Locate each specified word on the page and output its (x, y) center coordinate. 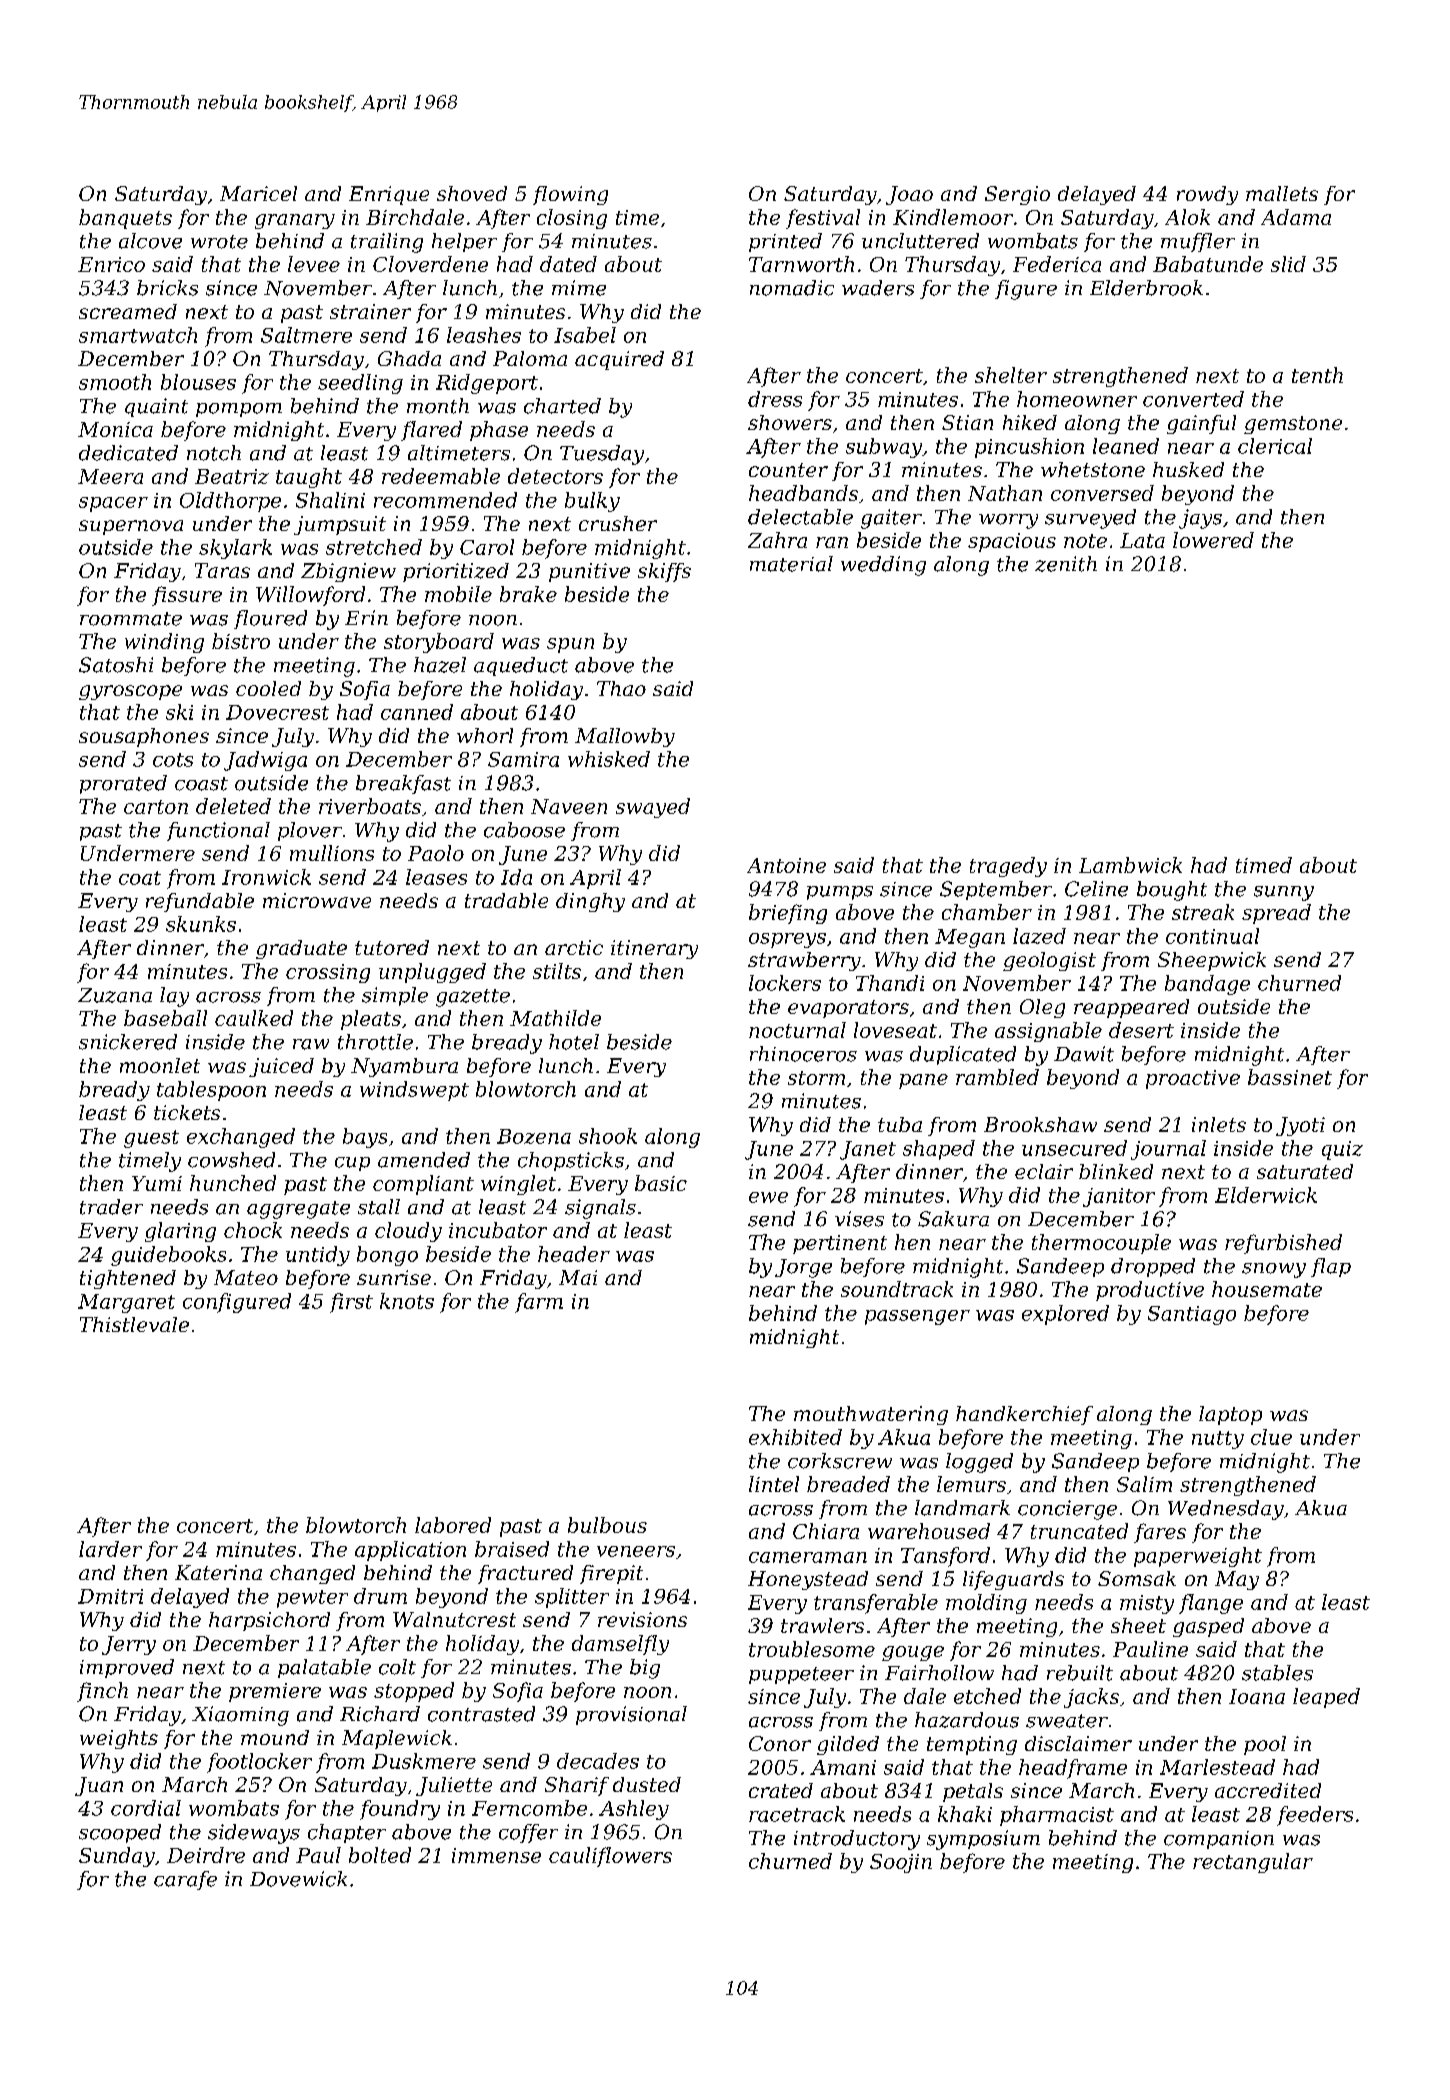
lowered (1213, 540)
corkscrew (840, 1461)
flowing (570, 195)
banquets (125, 219)
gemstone (1293, 425)
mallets (1282, 193)
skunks (201, 924)
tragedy (1008, 867)
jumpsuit (340, 525)
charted (562, 406)
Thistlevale (134, 1324)
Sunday (117, 1857)
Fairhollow (939, 1673)
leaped (1326, 1698)
